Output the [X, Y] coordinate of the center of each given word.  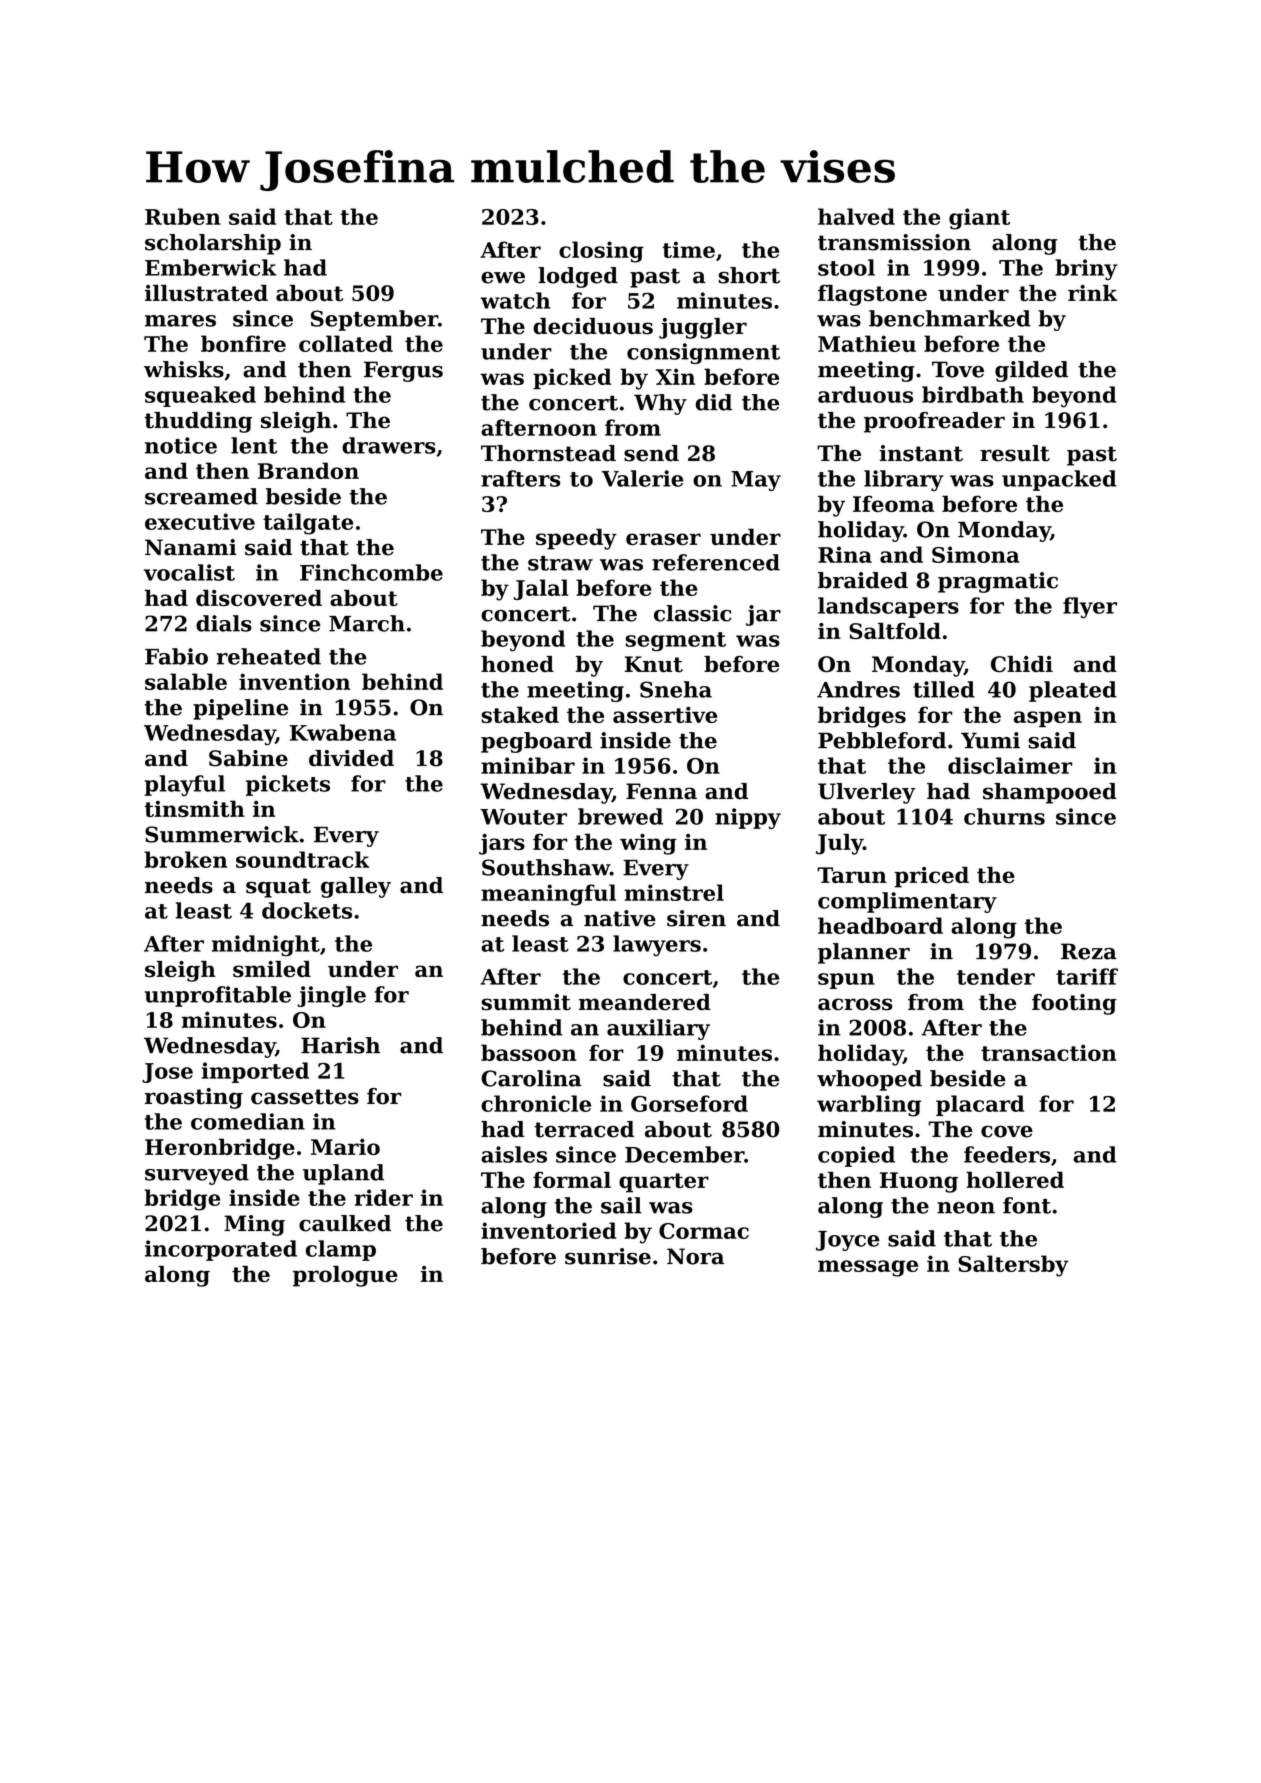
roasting [194, 1098]
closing [601, 252]
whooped [869, 1080]
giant [979, 219]
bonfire [243, 343]
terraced [584, 1129]
